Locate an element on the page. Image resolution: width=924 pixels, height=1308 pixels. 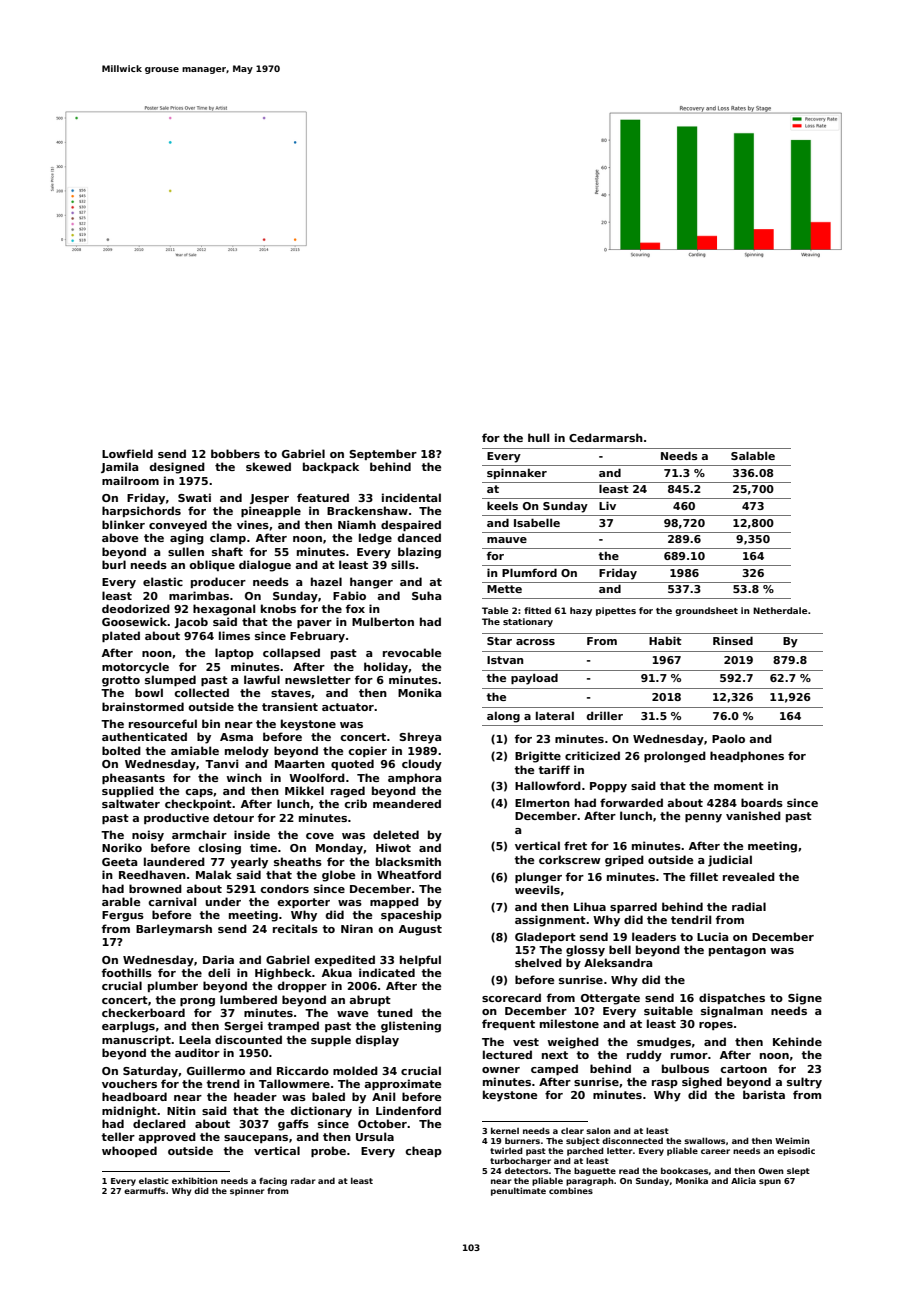
Shreya is located at coordinates (420, 738).
